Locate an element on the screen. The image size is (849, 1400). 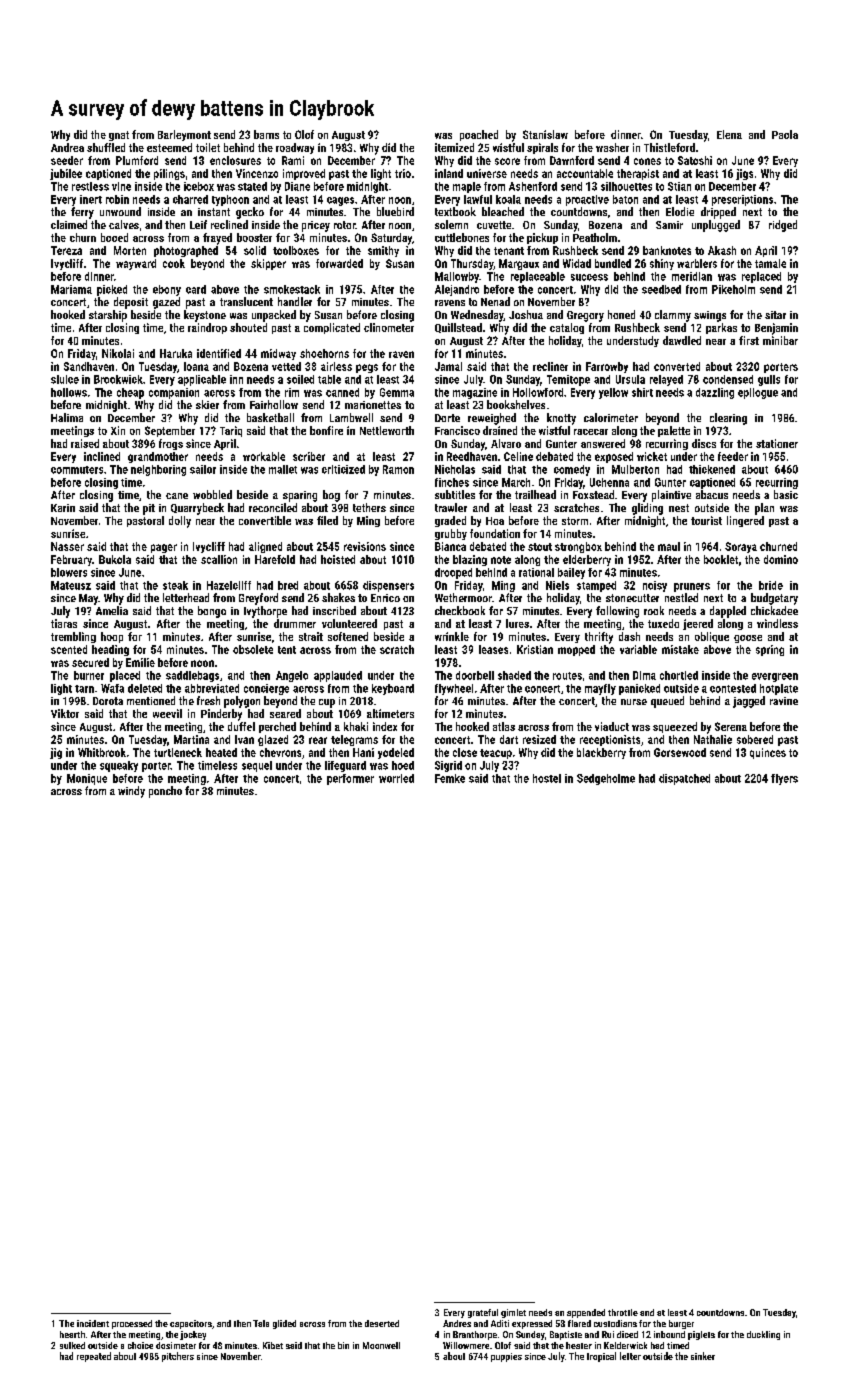
wrinkle is located at coordinates (452, 636).
